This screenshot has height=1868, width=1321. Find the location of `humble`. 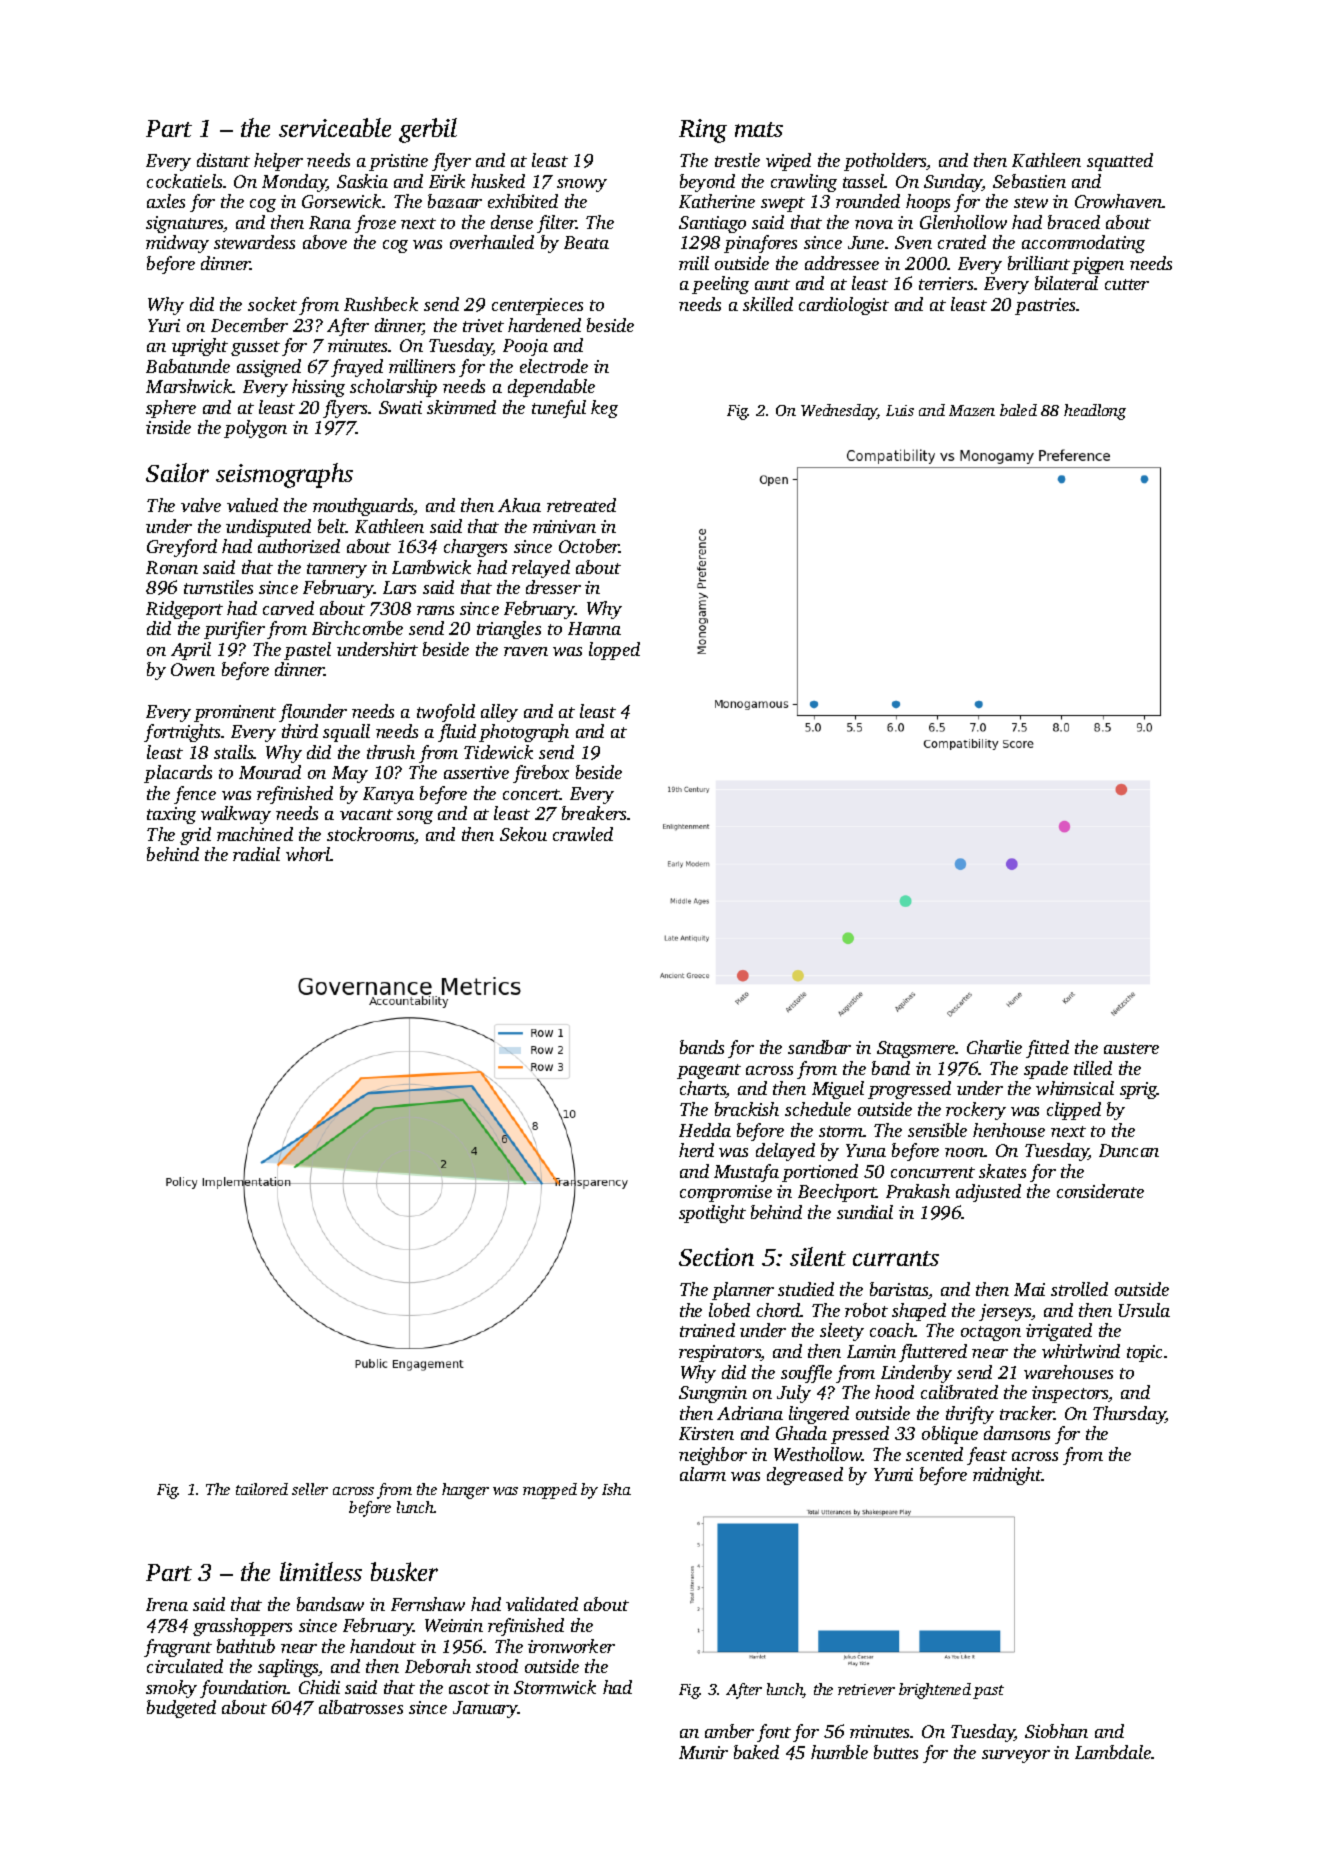

humble is located at coordinates (839, 1752).
